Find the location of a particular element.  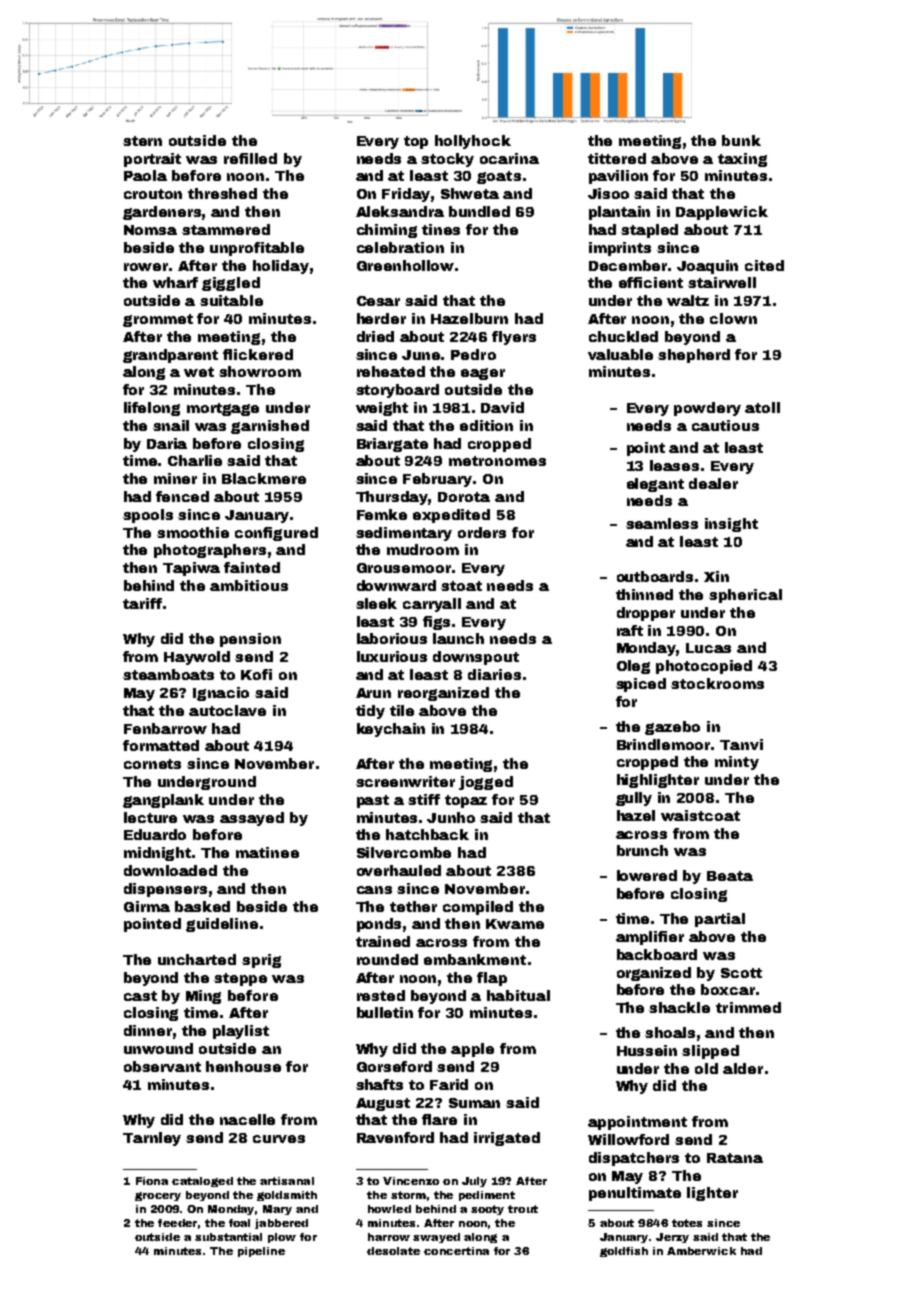

tariff is located at coordinates (142, 603).
